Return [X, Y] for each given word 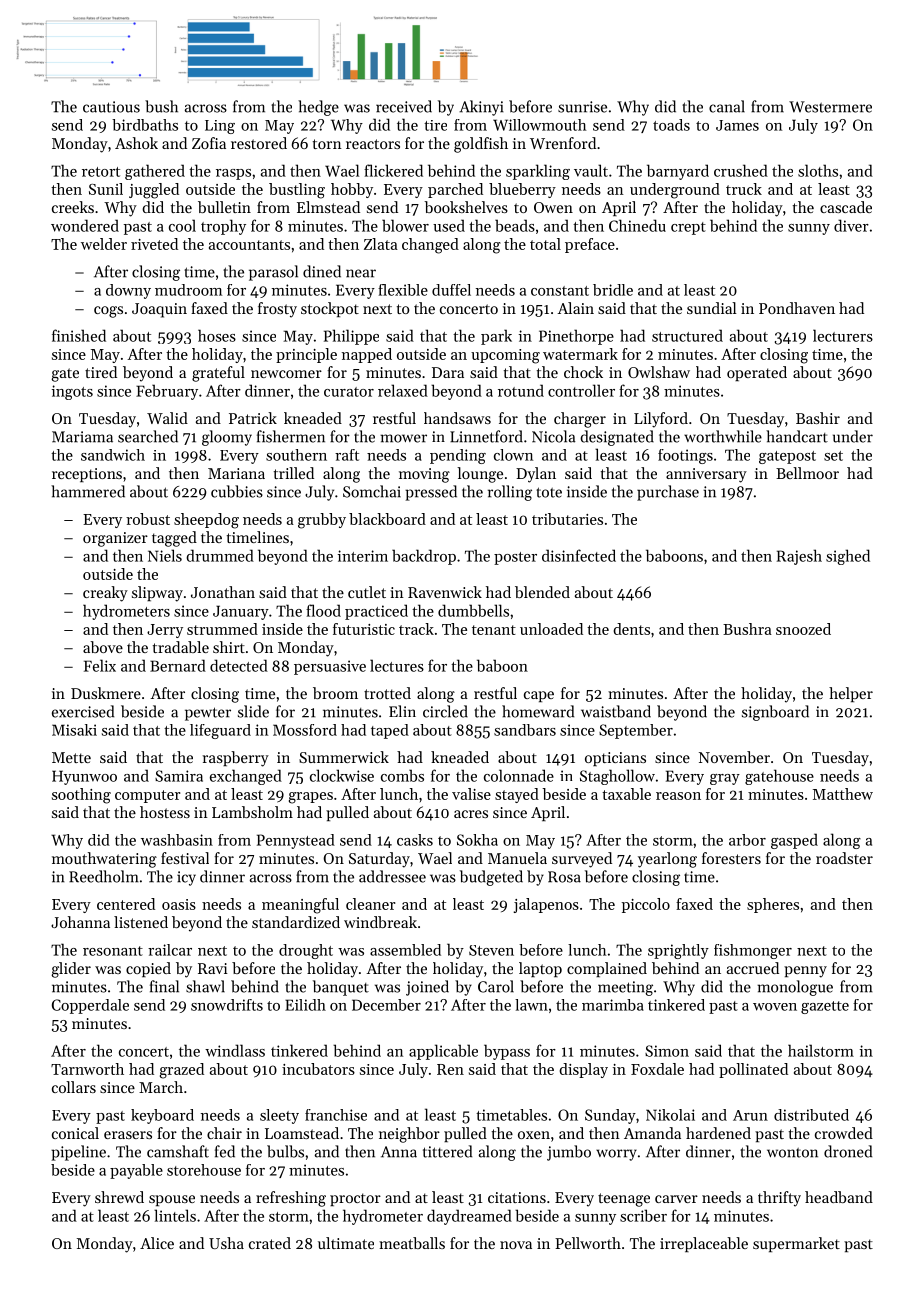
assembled [405, 950]
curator [349, 392]
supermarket [796, 1244]
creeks [73, 207]
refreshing [291, 1199]
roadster [844, 858]
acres [471, 814]
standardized [296, 922]
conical [75, 1133]
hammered [88, 491]
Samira [179, 776]
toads [671, 125]
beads [515, 225]
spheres [773, 905]
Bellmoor [807, 473]
